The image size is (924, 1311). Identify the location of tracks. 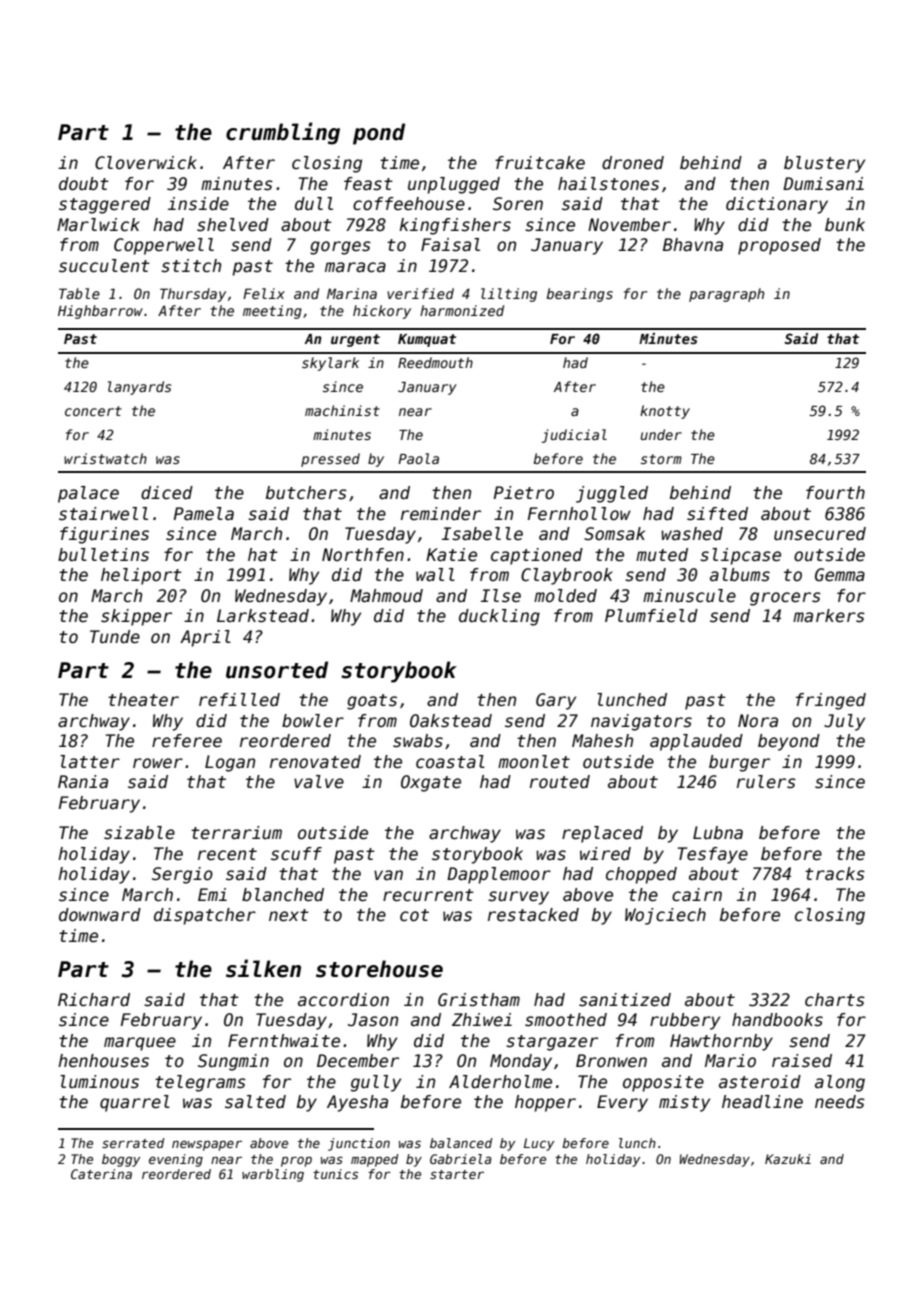
(835, 874).
